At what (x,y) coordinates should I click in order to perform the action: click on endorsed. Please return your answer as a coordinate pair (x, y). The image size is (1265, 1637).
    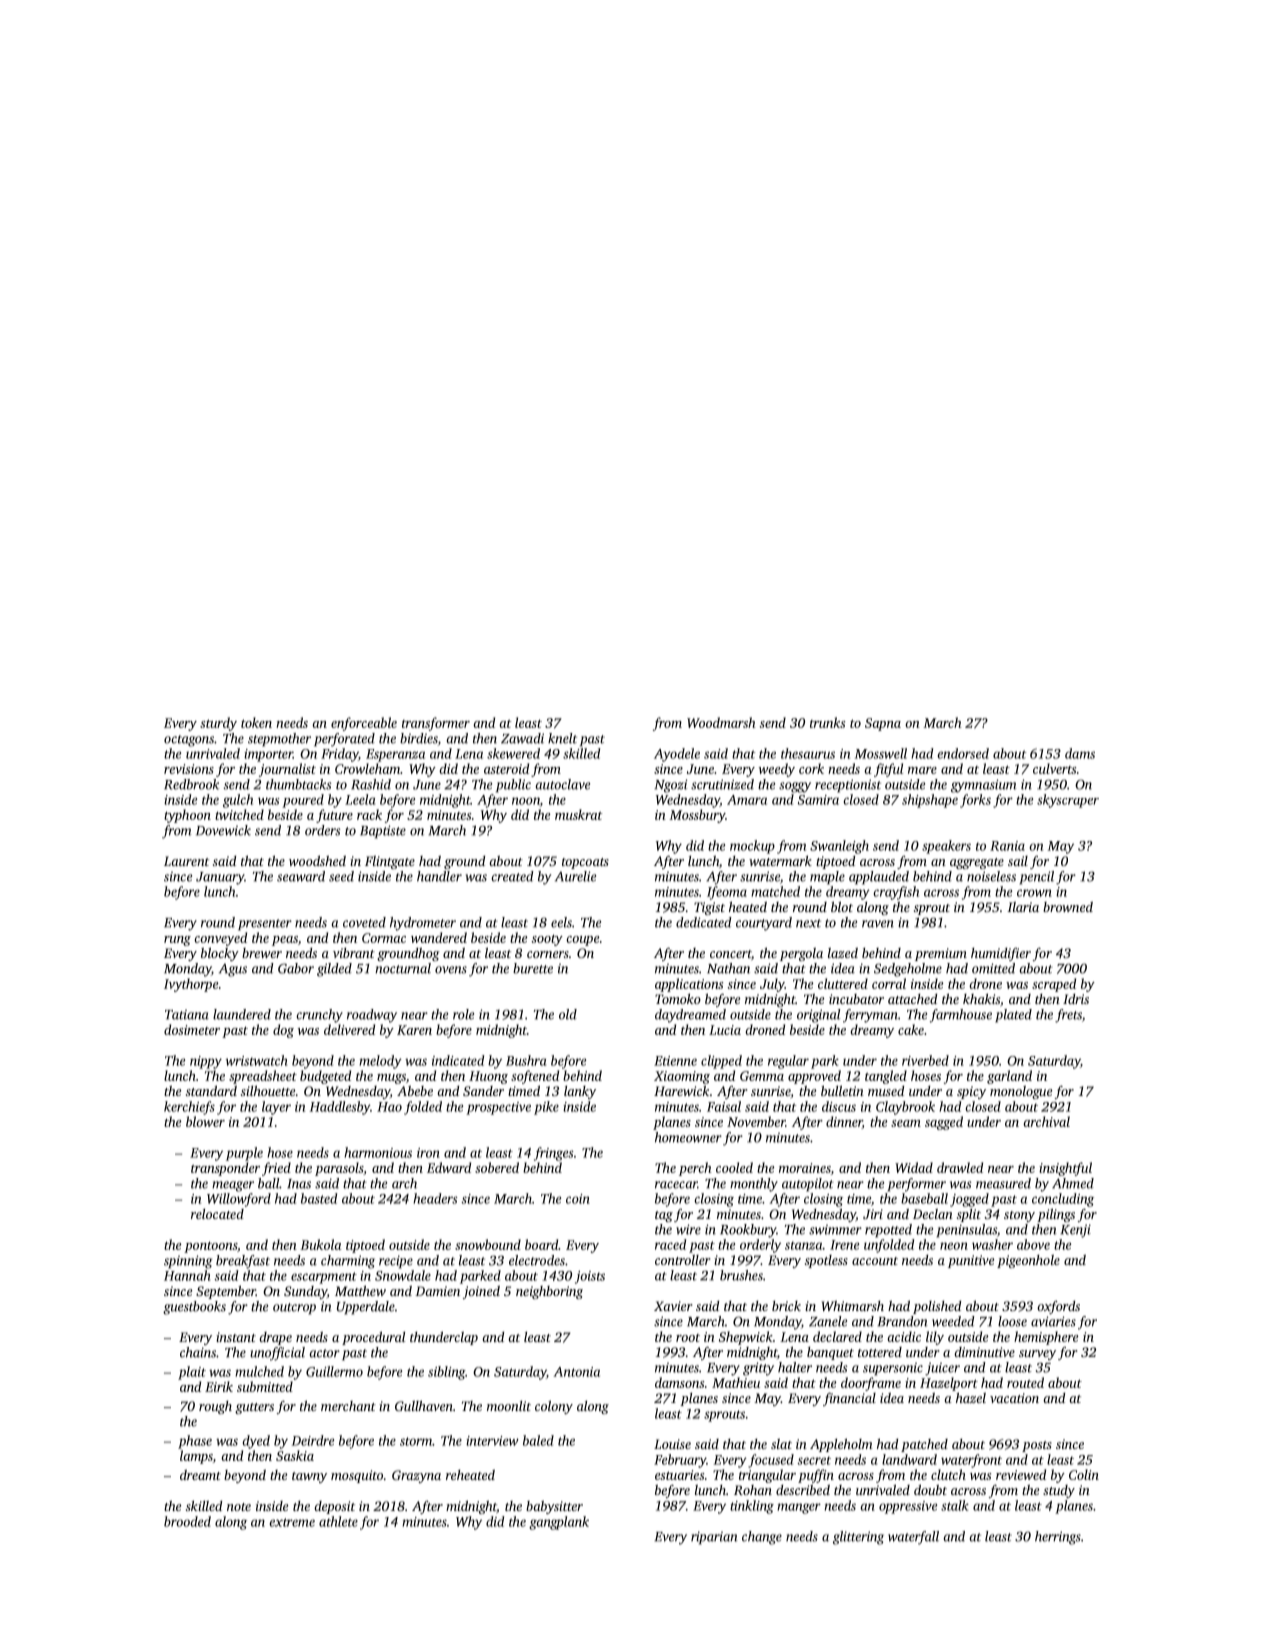
    Looking at the image, I should click on (963, 753).
